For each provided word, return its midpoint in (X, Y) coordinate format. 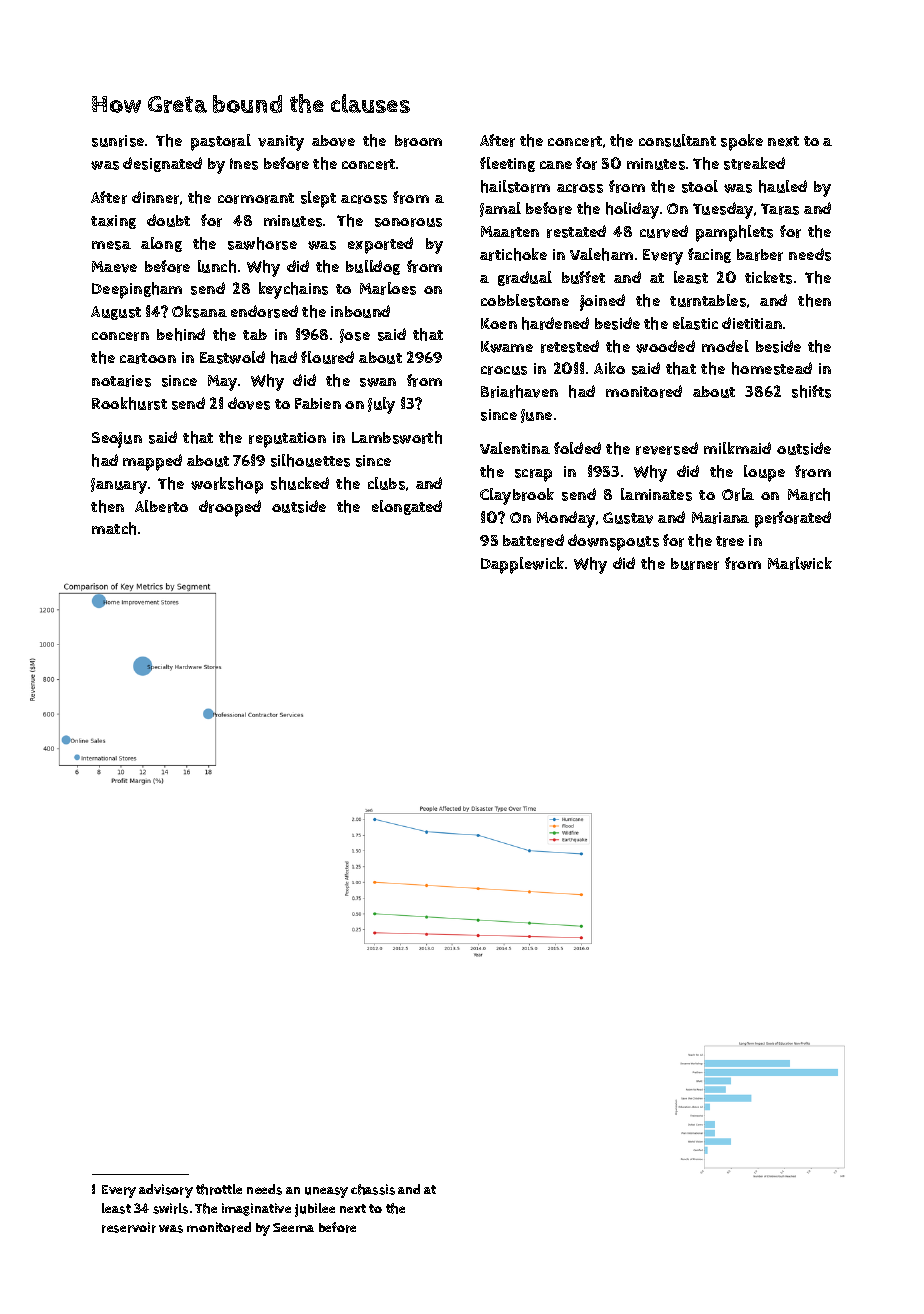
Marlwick (800, 563)
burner (695, 564)
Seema (293, 1227)
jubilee (315, 1210)
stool (700, 186)
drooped (230, 508)
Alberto (161, 506)
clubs (386, 483)
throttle (219, 1189)
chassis (373, 1189)
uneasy (326, 1192)
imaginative (256, 1209)
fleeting (507, 164)
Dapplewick (522, 565)
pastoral (221, 142)
